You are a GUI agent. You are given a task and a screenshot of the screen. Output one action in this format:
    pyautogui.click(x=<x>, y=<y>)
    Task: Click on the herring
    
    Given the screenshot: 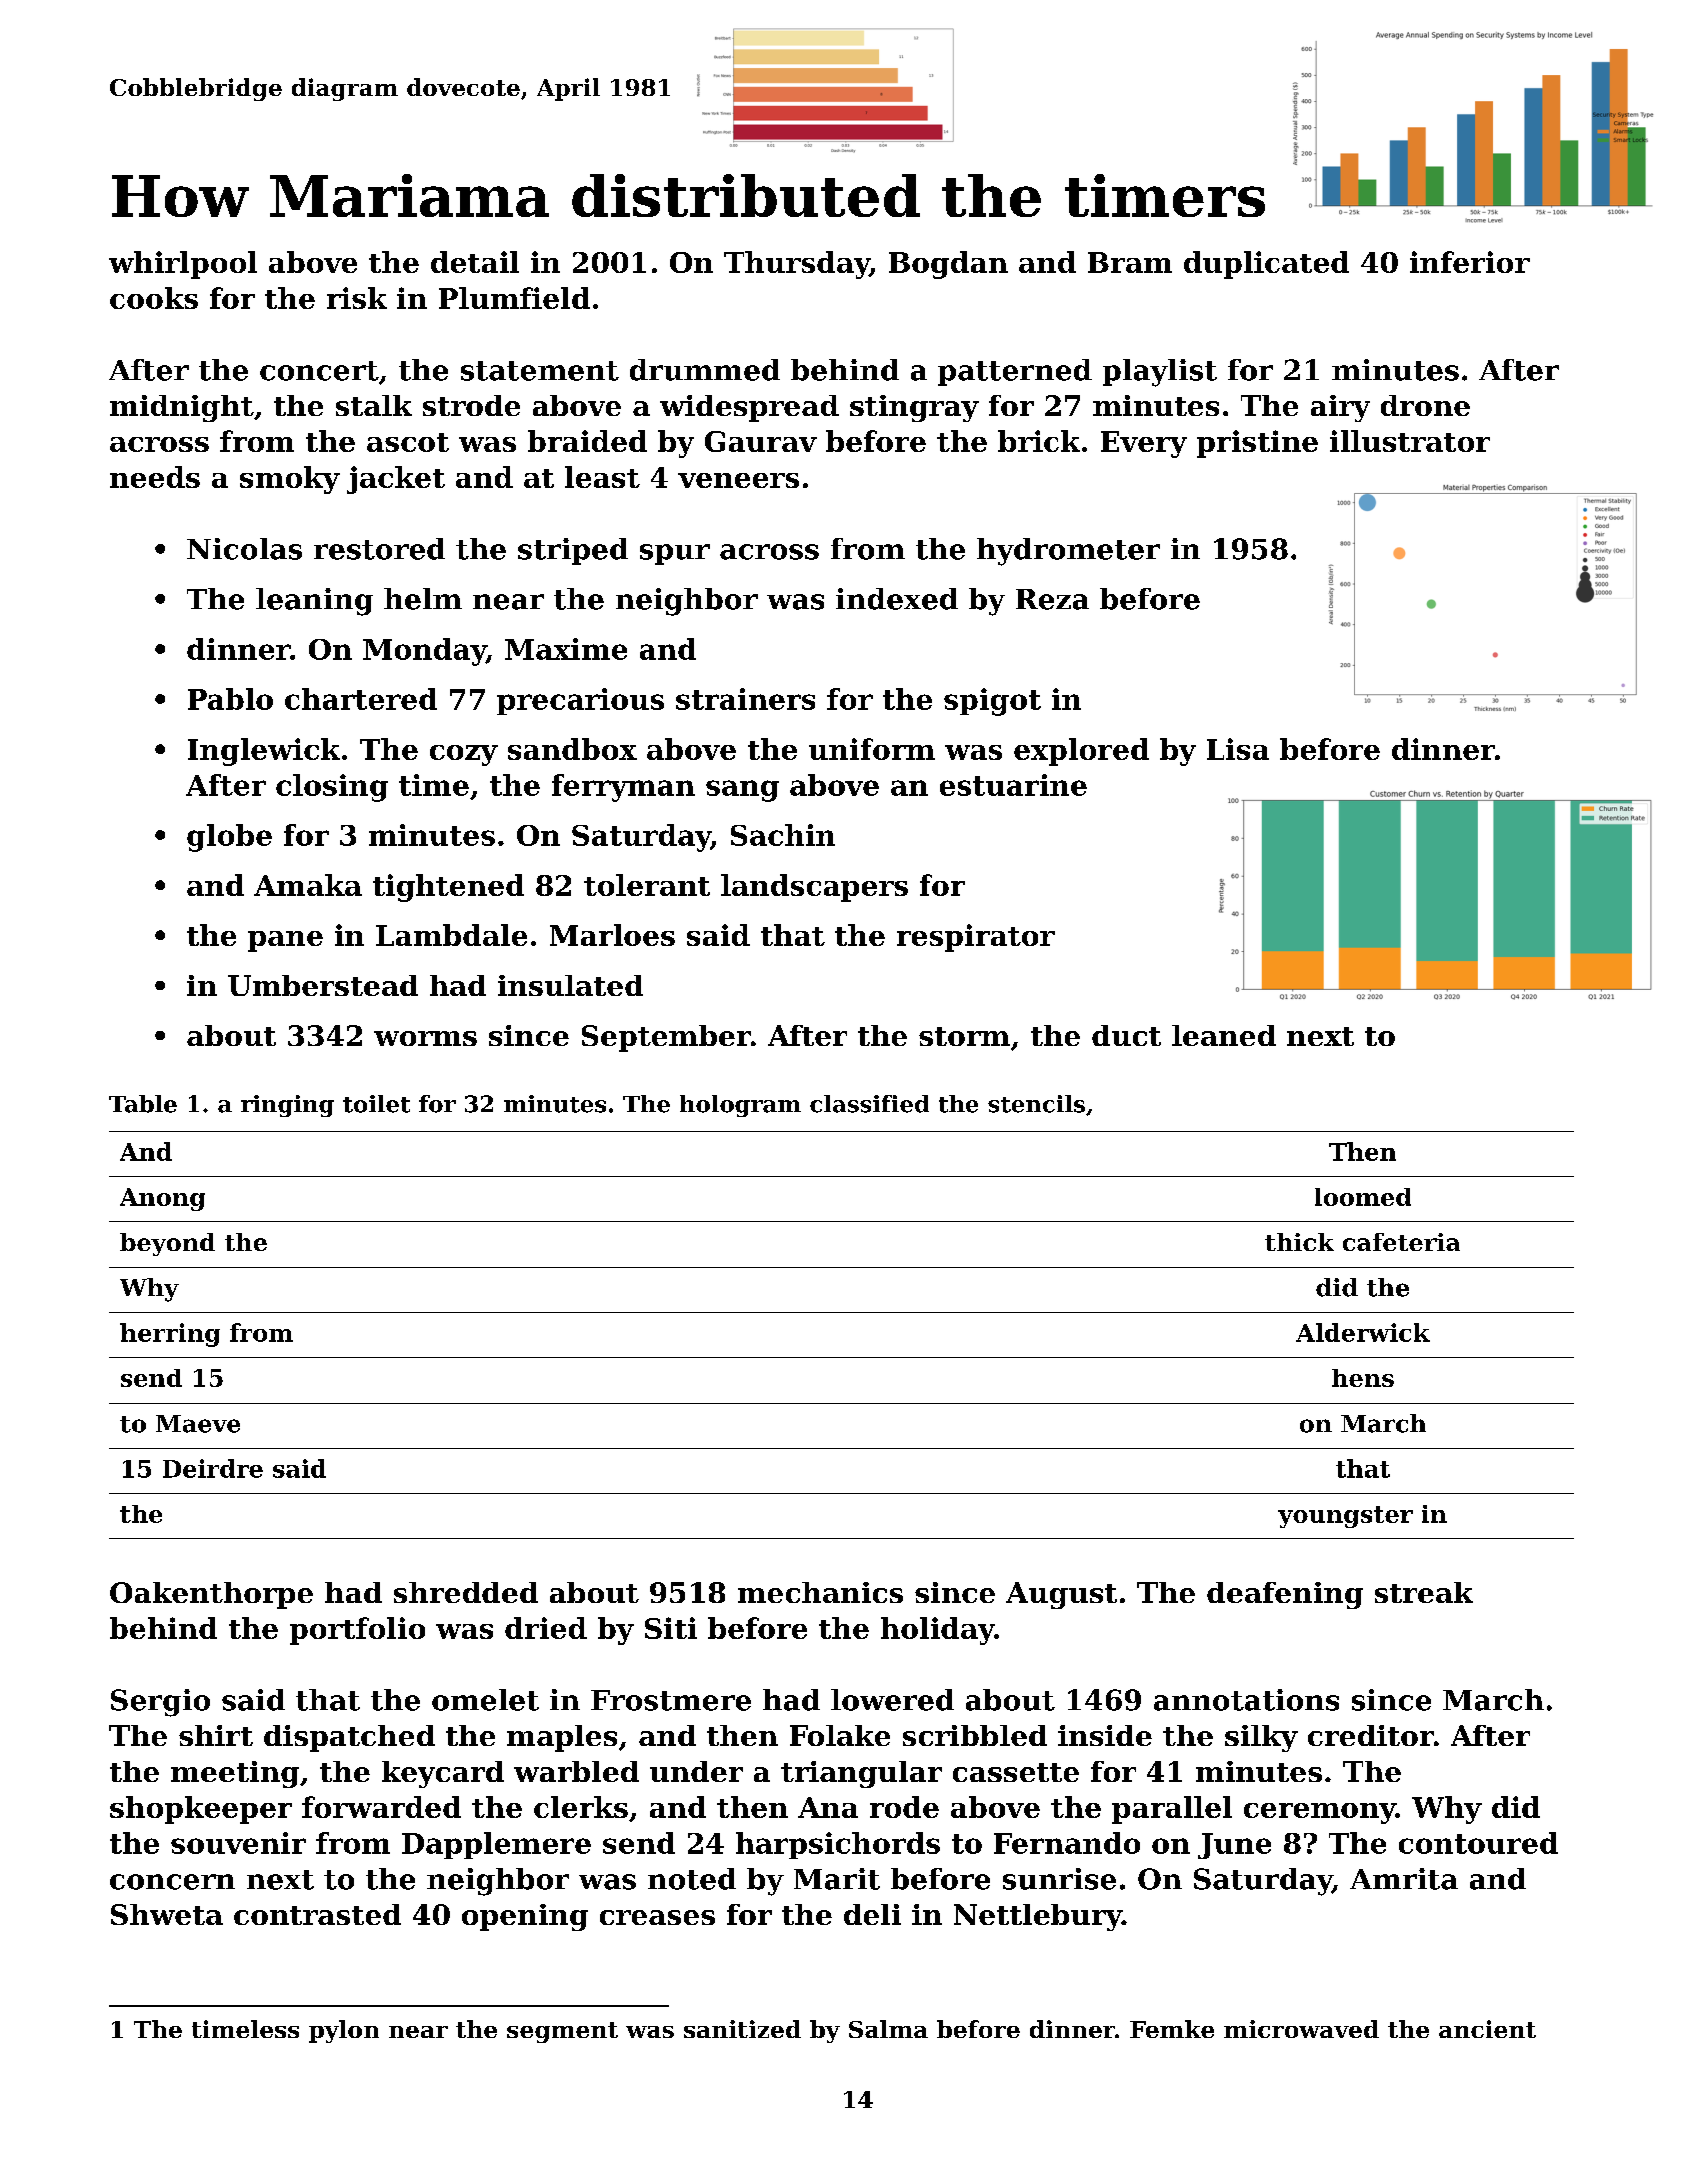 What is the action you would take?
    pyautogui.click(x=170, y=1335)
